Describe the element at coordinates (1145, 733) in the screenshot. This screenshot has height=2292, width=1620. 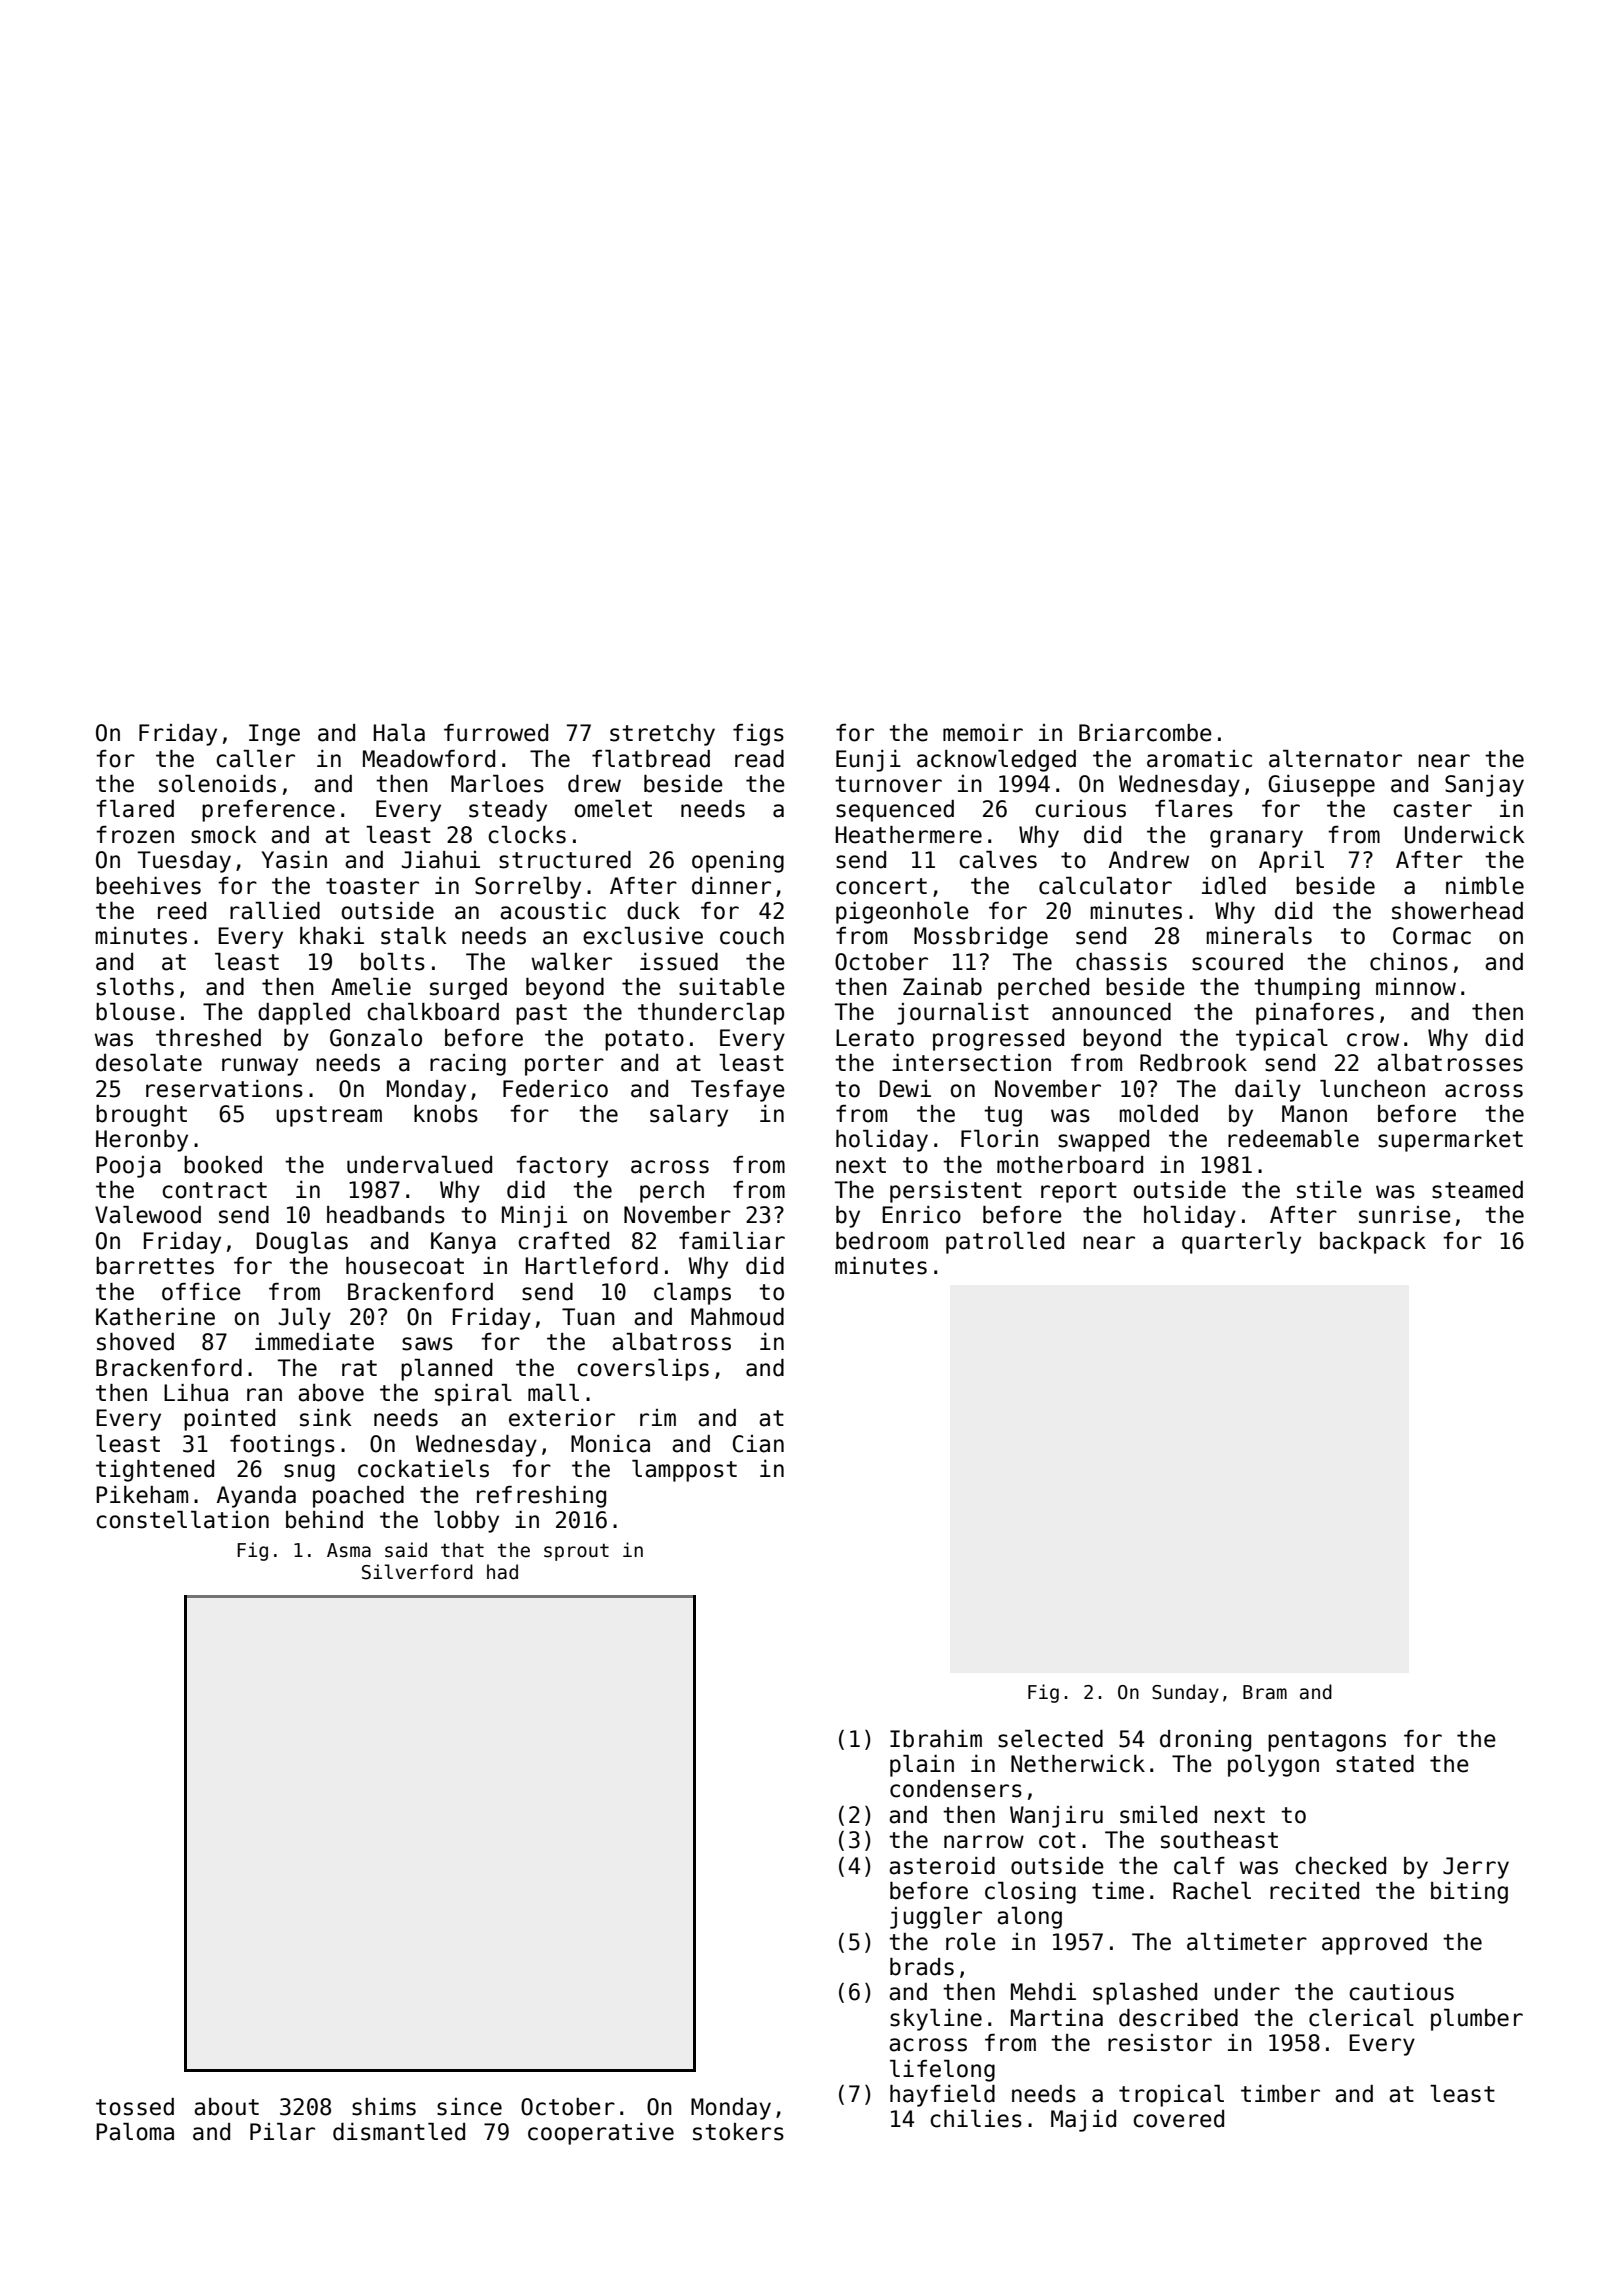
I see `Briarcombe` at that location.
